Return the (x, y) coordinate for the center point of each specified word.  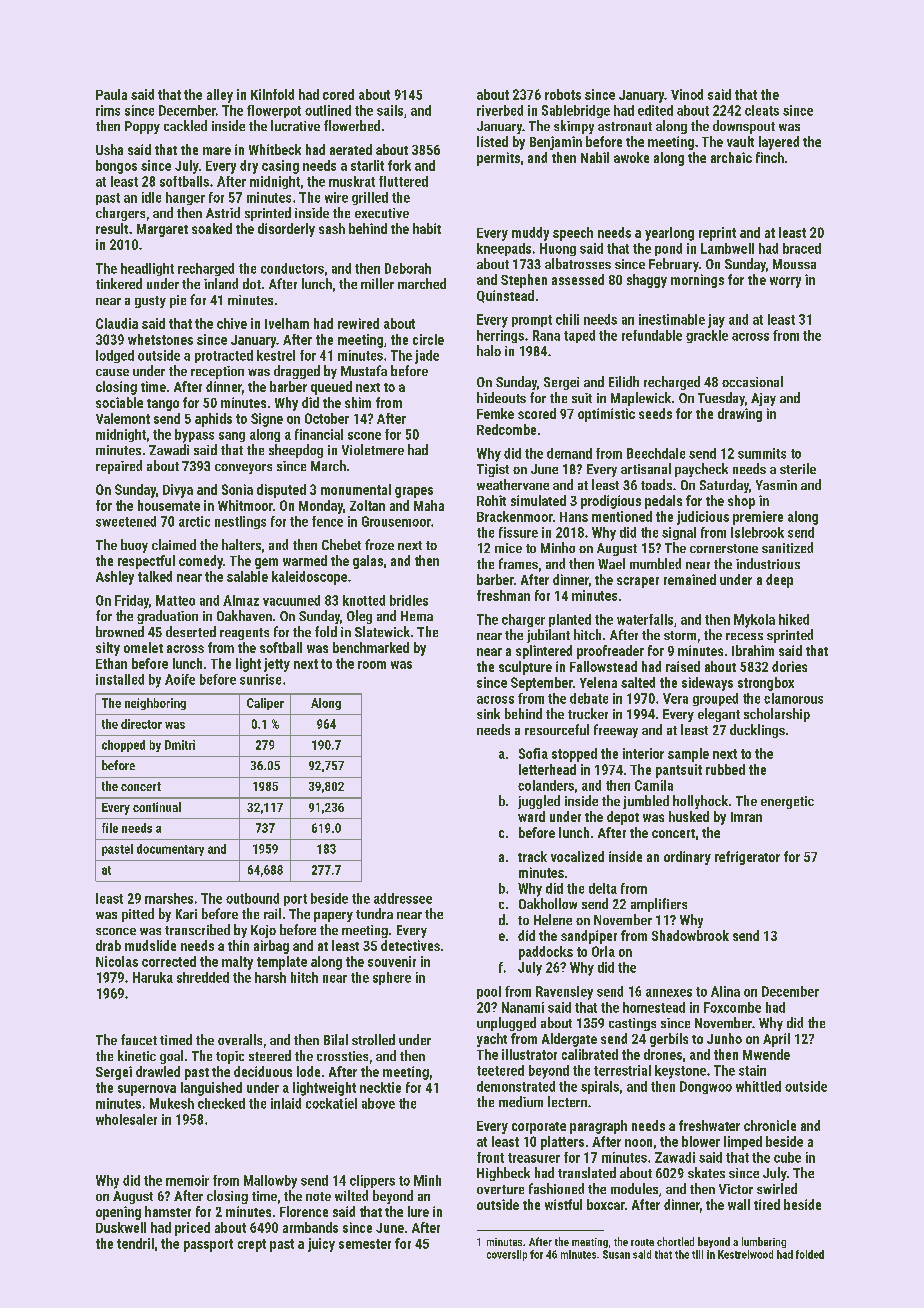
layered (779, 143)
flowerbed (352, 125)
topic (230, 1057)
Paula (111, 94)
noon (638, 1143)
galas (368, 562)
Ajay (763, 399)
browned (120, 631)
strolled (373, 1039)
